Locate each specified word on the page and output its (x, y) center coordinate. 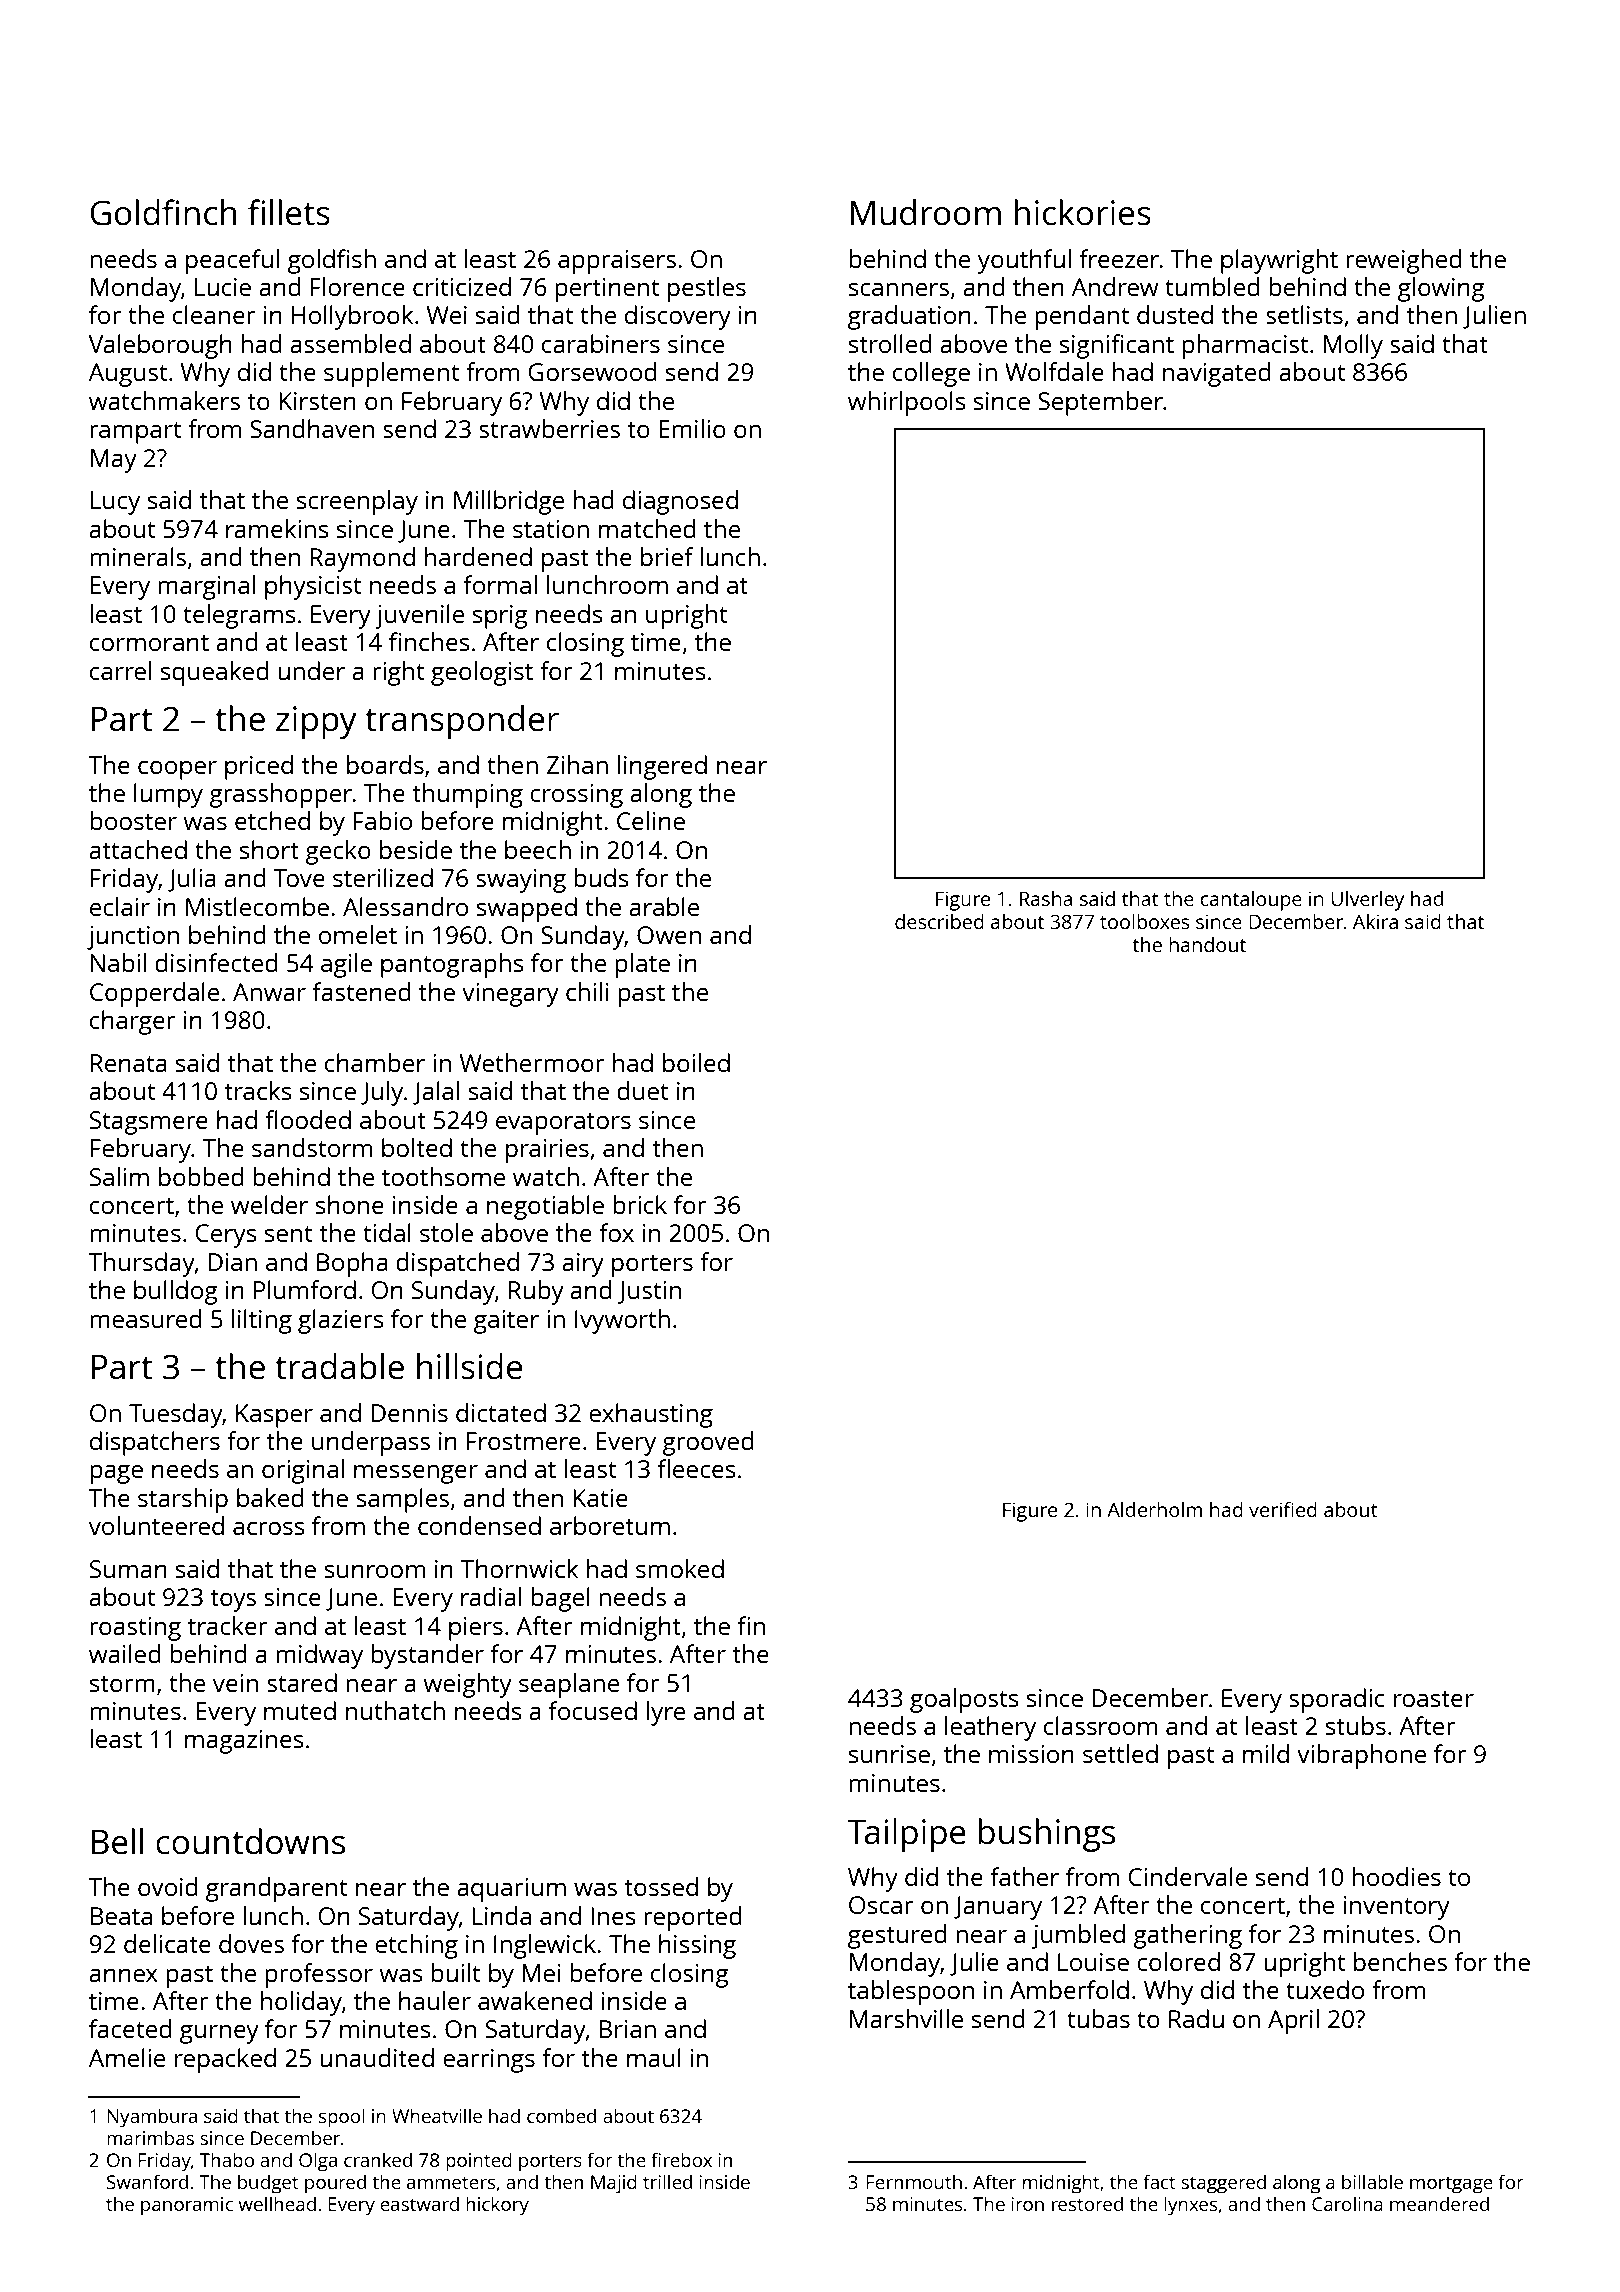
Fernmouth (914, 2181)
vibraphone (1361, 1756)
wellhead (277, 2203)
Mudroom (926, 212)
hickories (1083, 212)
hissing (697, 1946)
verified (1283, 1509)
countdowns (250, 1841)
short (269, 849)
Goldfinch (163, 212)
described (939, 921)
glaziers (341, 1321)
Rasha (1046, 898)
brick (640, 1204)
